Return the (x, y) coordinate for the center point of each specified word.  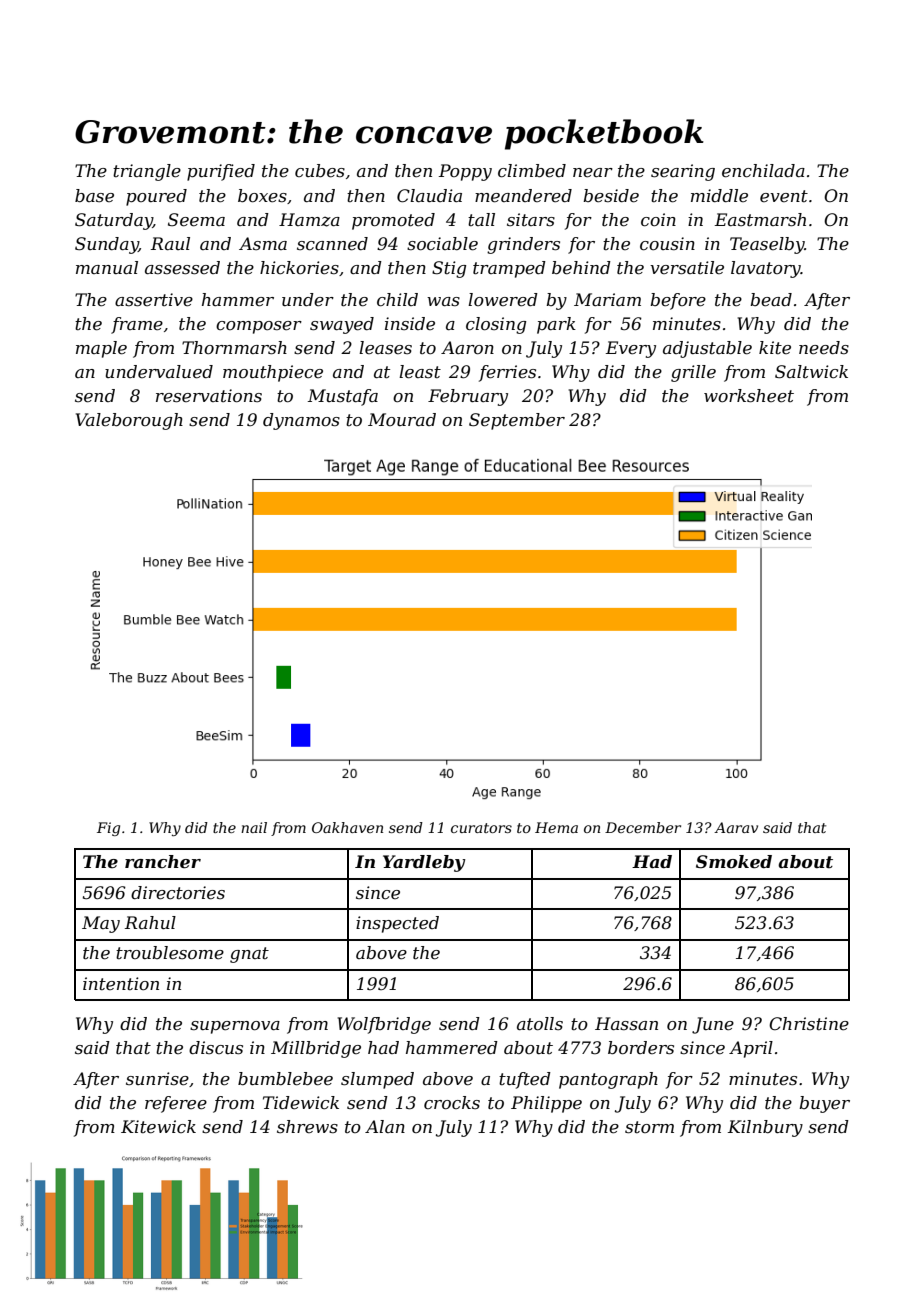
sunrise (157, 1079)
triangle (147, 172)
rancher (163, 862)
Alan (385, 1126)
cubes (320, 171)
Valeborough (129, 421)
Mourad (402, 419)
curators (481, 828)
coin (658, 220)
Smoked (734, 862)
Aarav (736, 827)
